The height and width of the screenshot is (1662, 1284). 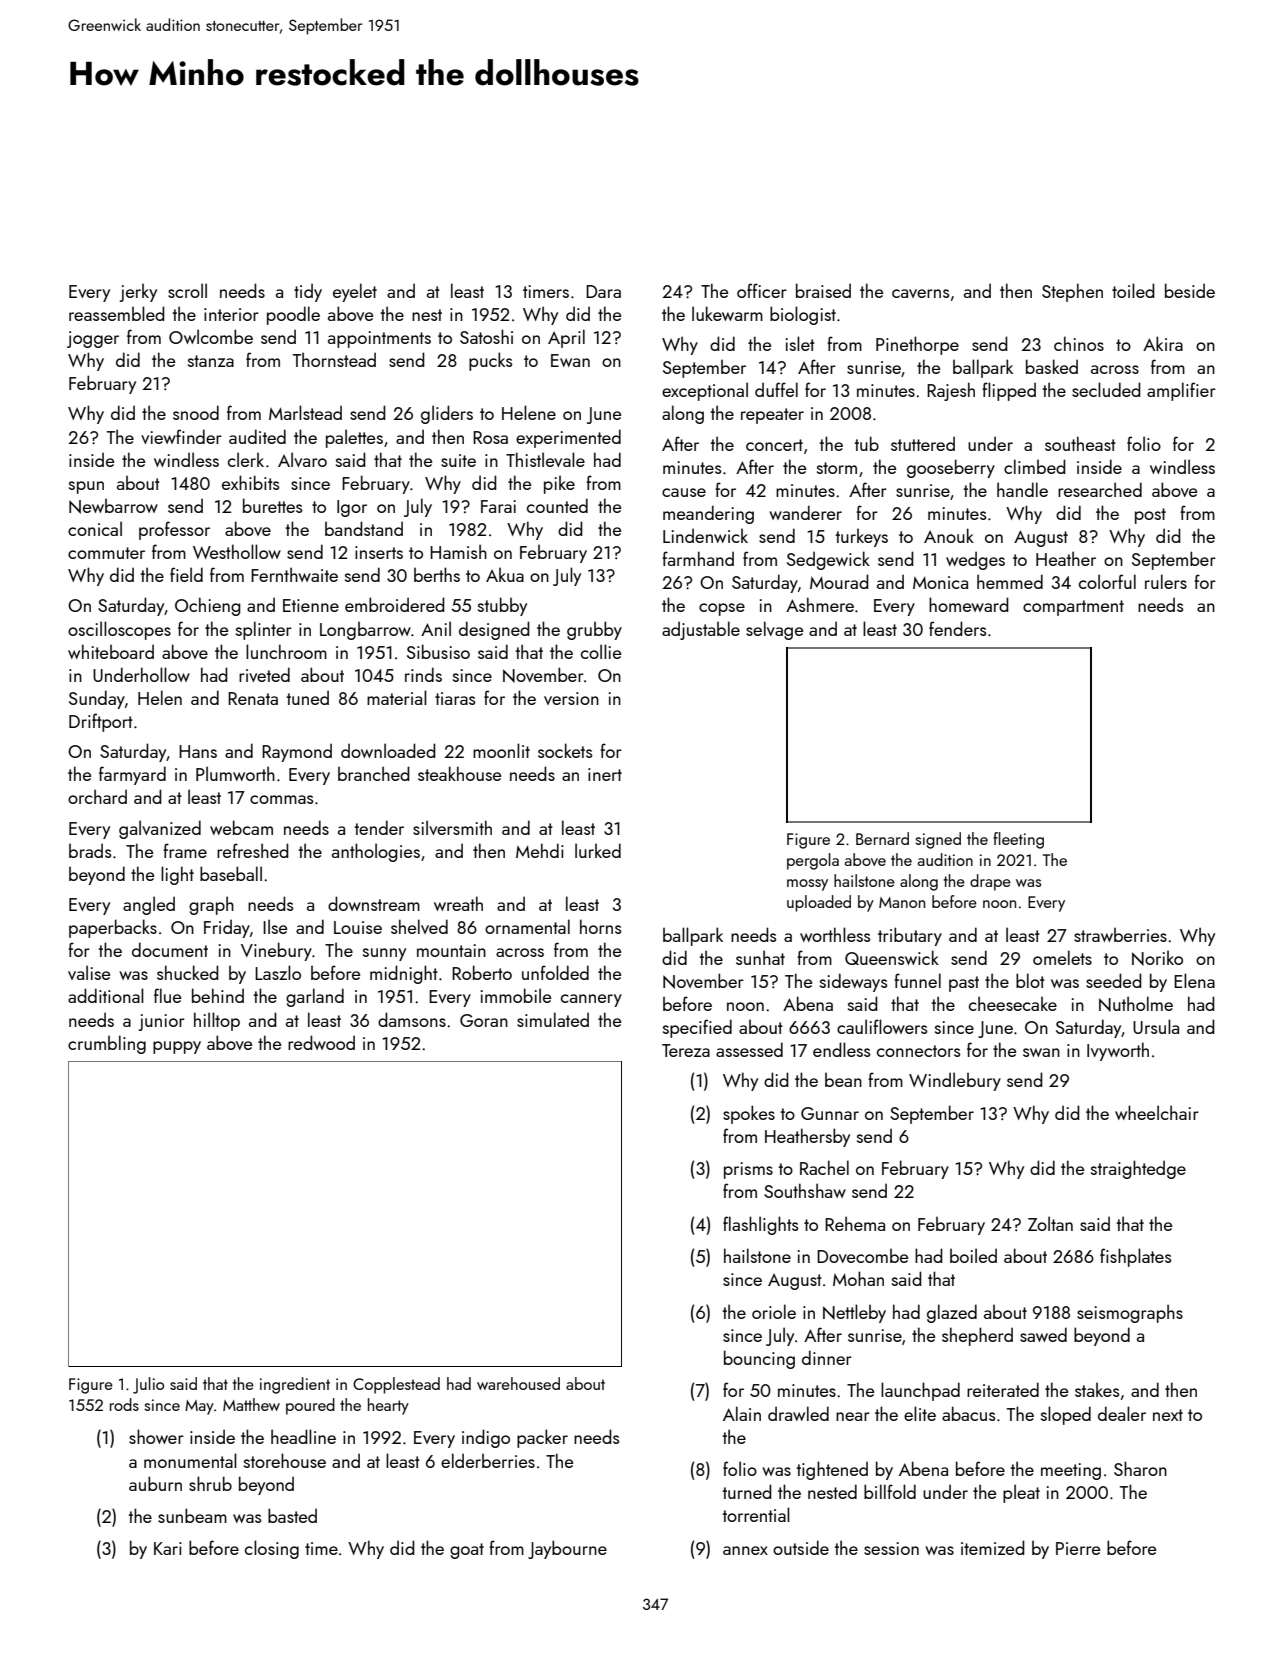 I want to click on spokes, so click(x=749, y=1114).
